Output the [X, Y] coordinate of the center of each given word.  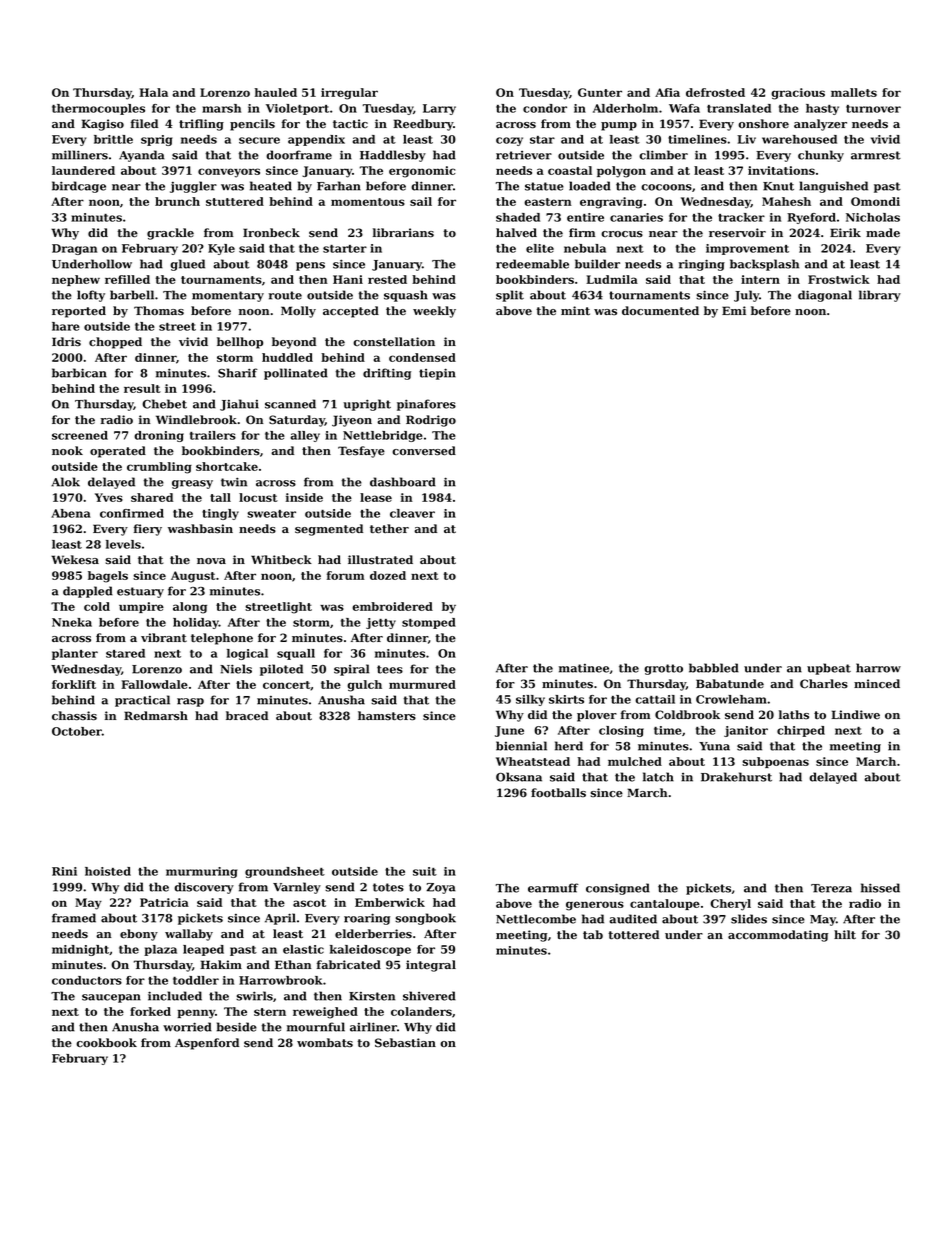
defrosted [715, 92]
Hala [153, 92]
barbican [79, 373]
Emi [734, 310]
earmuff [553, 888]
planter [75, 654]
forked [150, 1011]
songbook [425, 919]
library [880, 296]
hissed [880, 888]
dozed [388, 575]
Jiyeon [352, 421]
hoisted [108, 871]
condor [545, 108]
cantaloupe [665, 904]
